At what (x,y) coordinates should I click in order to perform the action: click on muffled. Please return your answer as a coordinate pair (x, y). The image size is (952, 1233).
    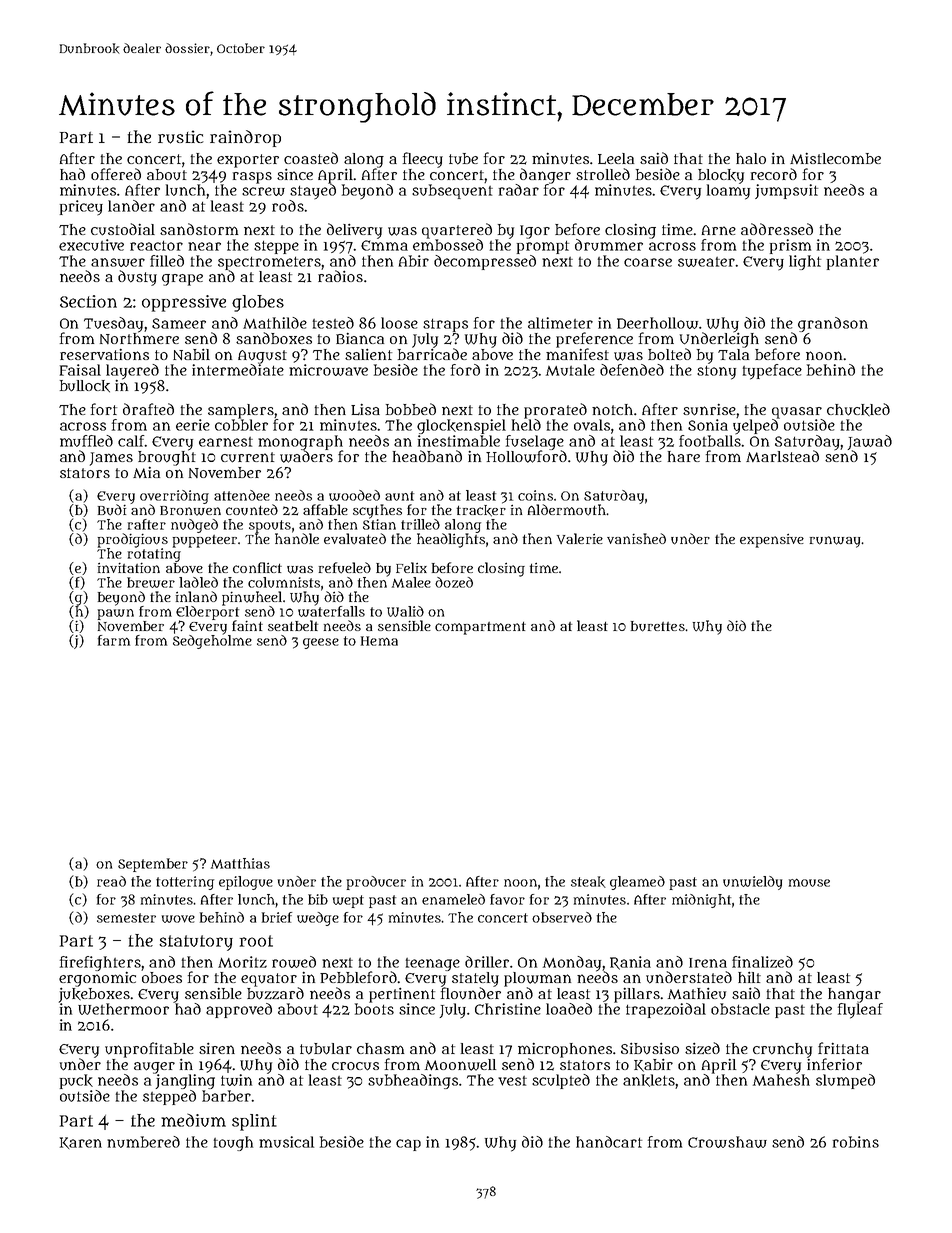
    Looking at the image, I should click on (86, 441).
